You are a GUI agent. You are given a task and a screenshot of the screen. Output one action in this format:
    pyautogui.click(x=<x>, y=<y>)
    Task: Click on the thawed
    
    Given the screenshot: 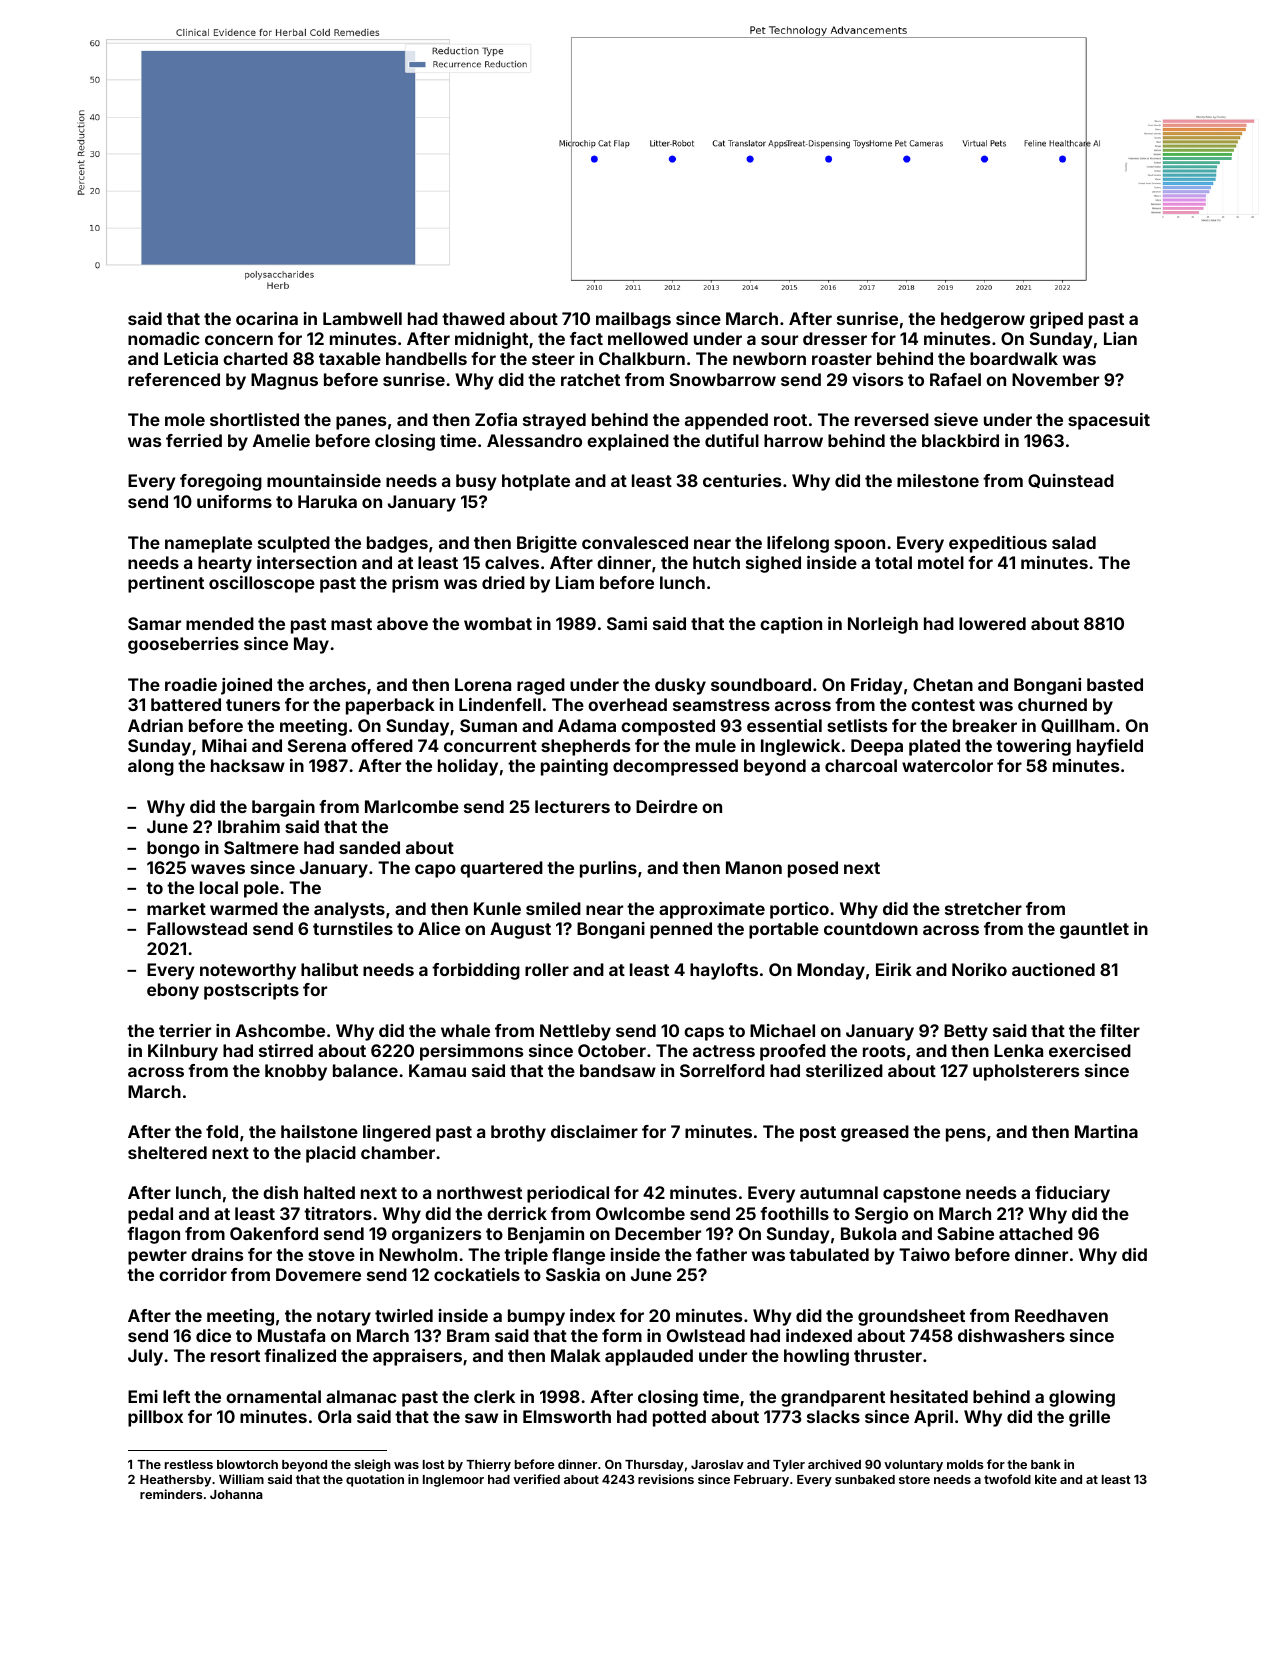 What is the action you would take?
    pyautogui.click(x=473, y=318)
